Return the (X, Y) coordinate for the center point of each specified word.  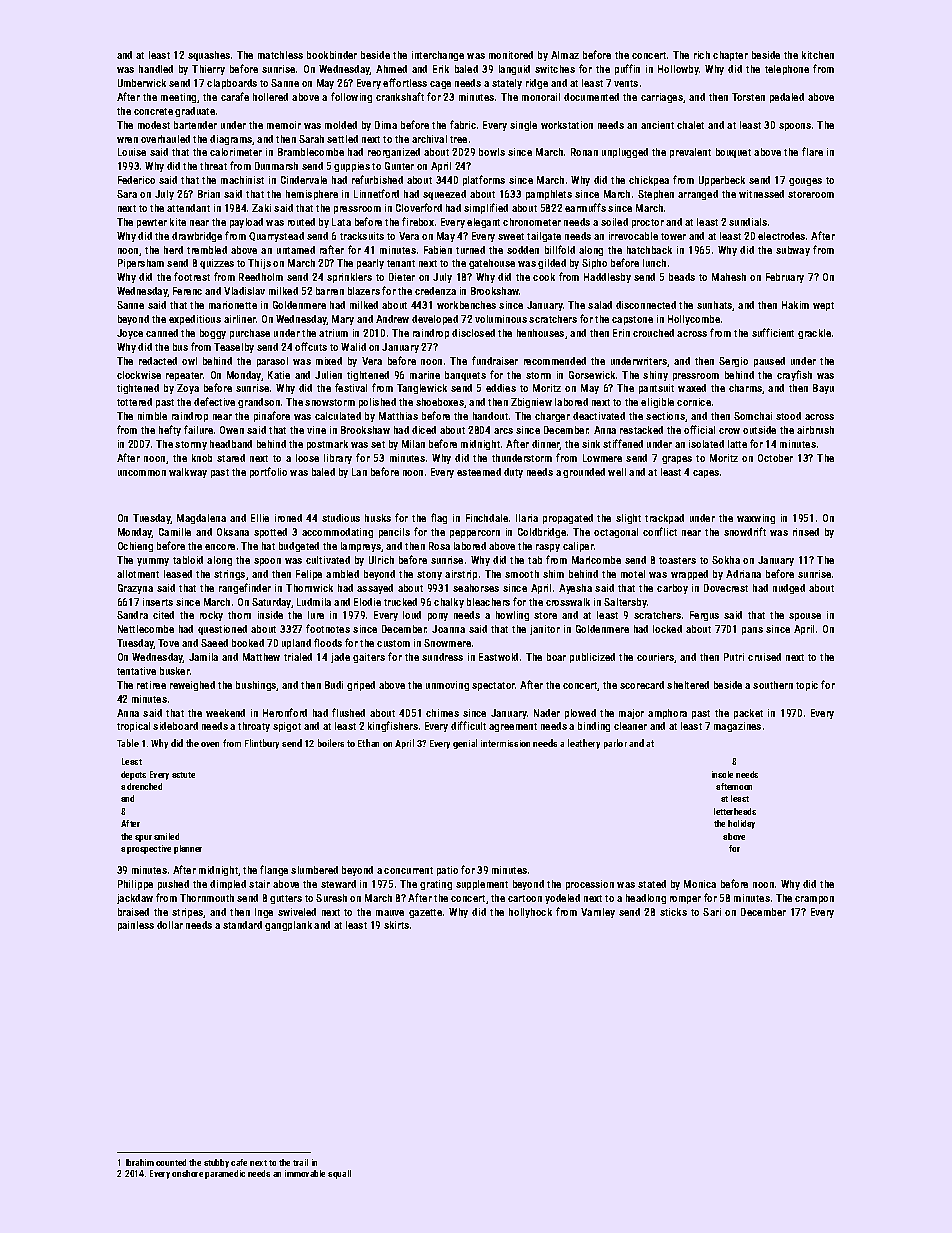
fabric (463, 124)
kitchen (818, 55)
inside (270, 615)
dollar (170, 925)
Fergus (704, 616)
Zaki (261, 208)
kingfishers (393, 726)
